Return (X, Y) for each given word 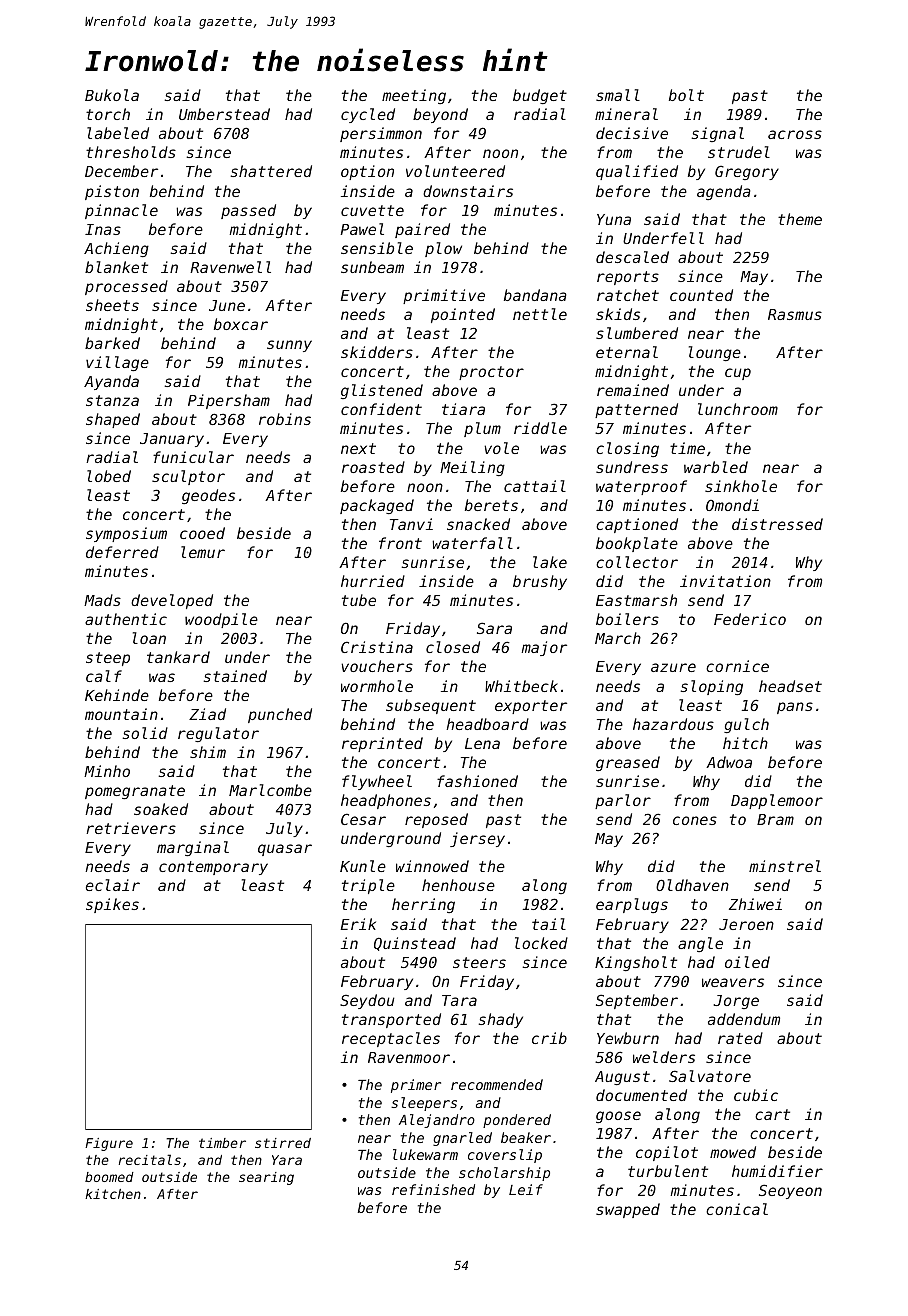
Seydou (367, 1001)
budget (540, 96)
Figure (109, 1144)
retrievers (131, 828)
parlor (623, 801)
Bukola (112, 95)
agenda (724, 192)
